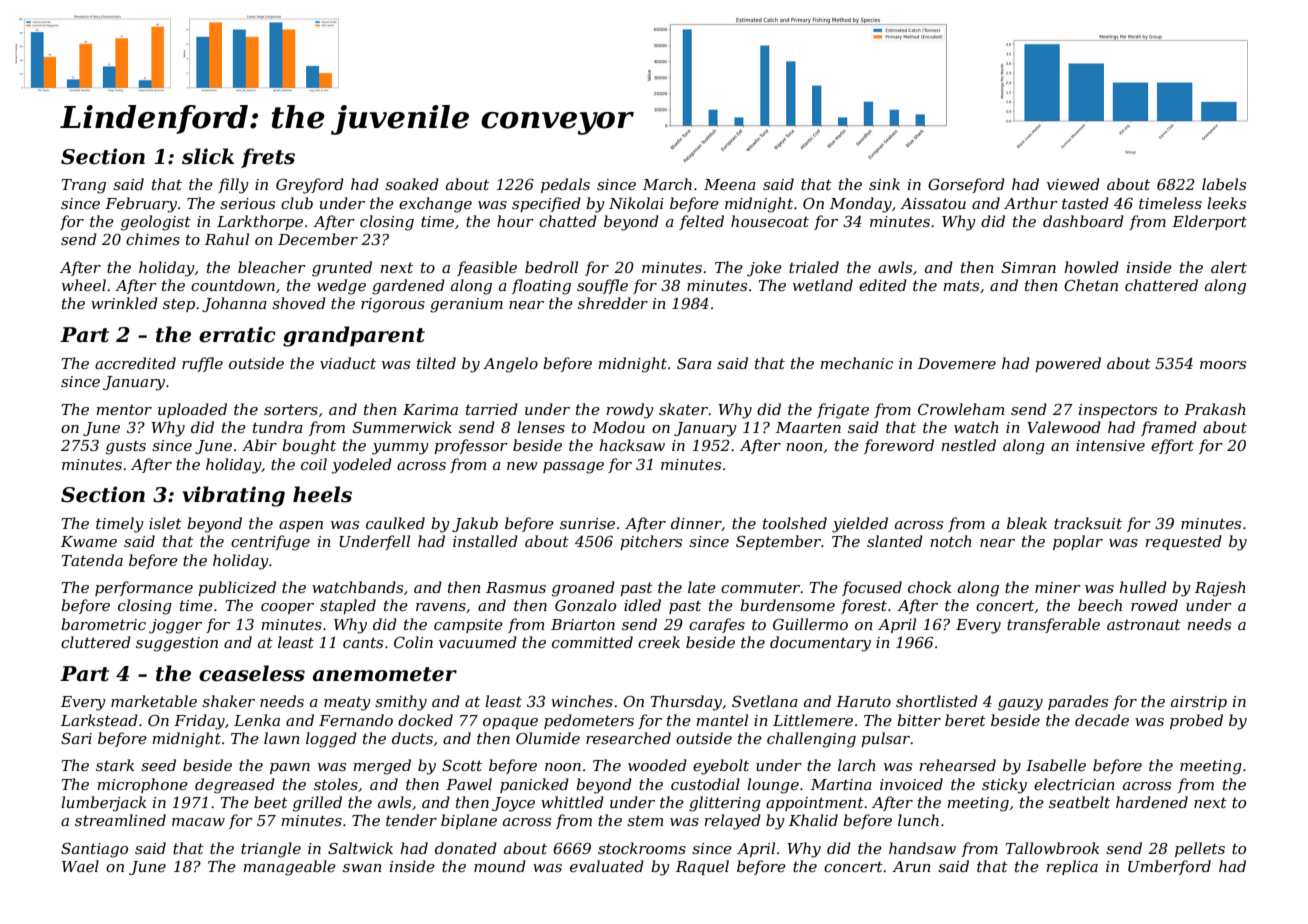  Describe the element at coordinates (1073, 184) in the screenshot. I see `viewed` at that location.
